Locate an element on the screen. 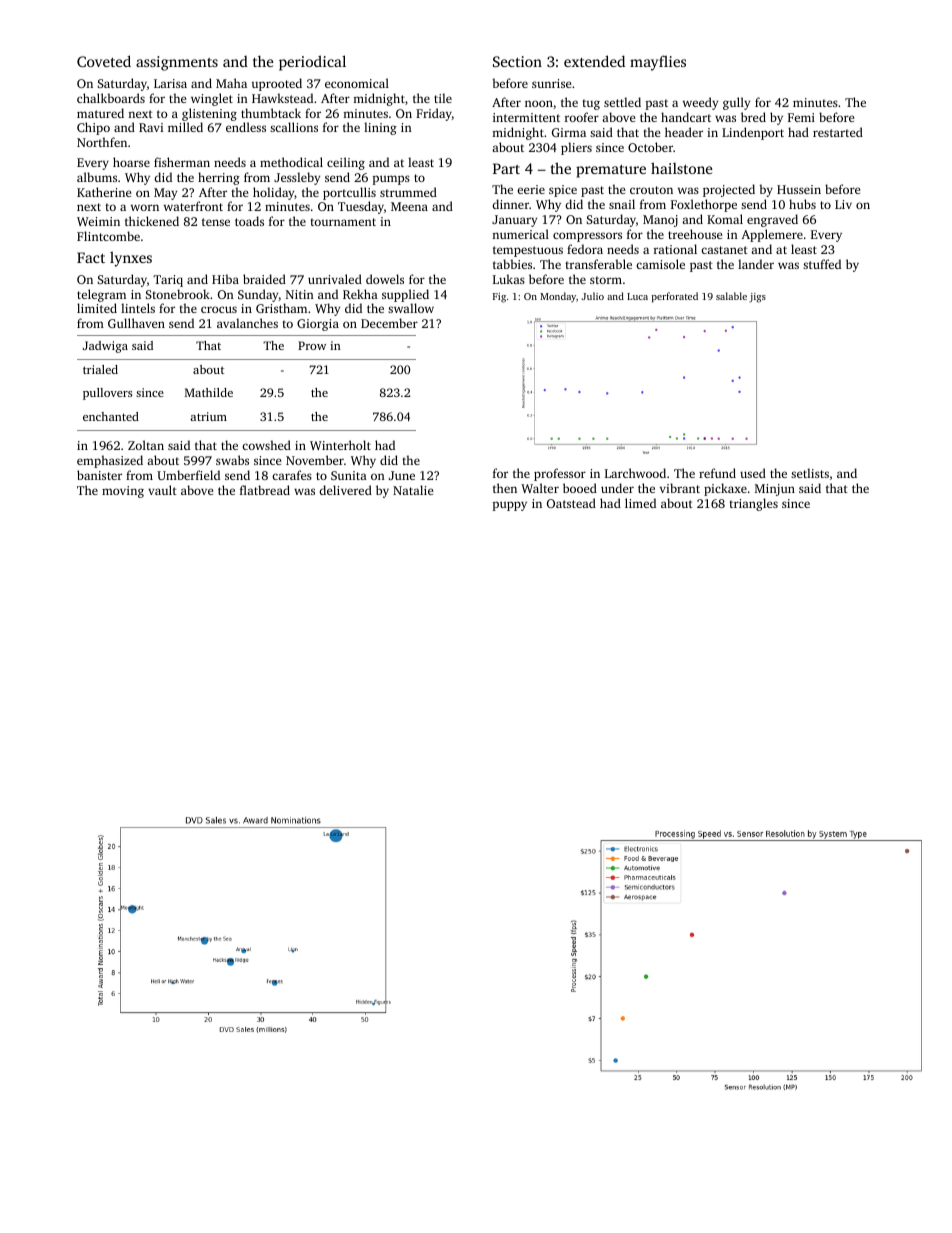  uprooted is located at coordinates (277, 84).
